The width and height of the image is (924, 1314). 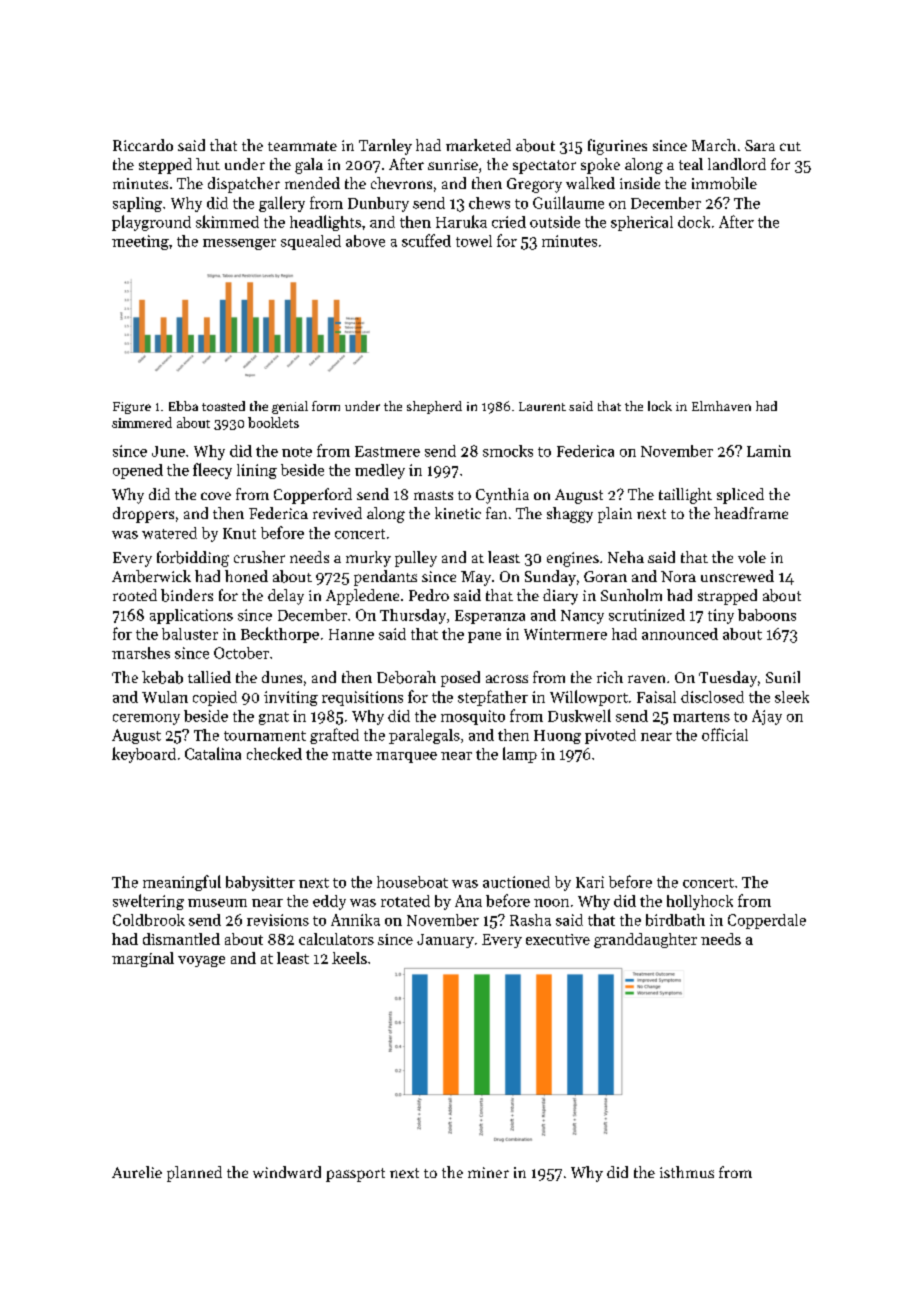 What do you see at coordinates (687, 1172) in the image?
I see `isthmus` at bounding box center [687, 1172].
